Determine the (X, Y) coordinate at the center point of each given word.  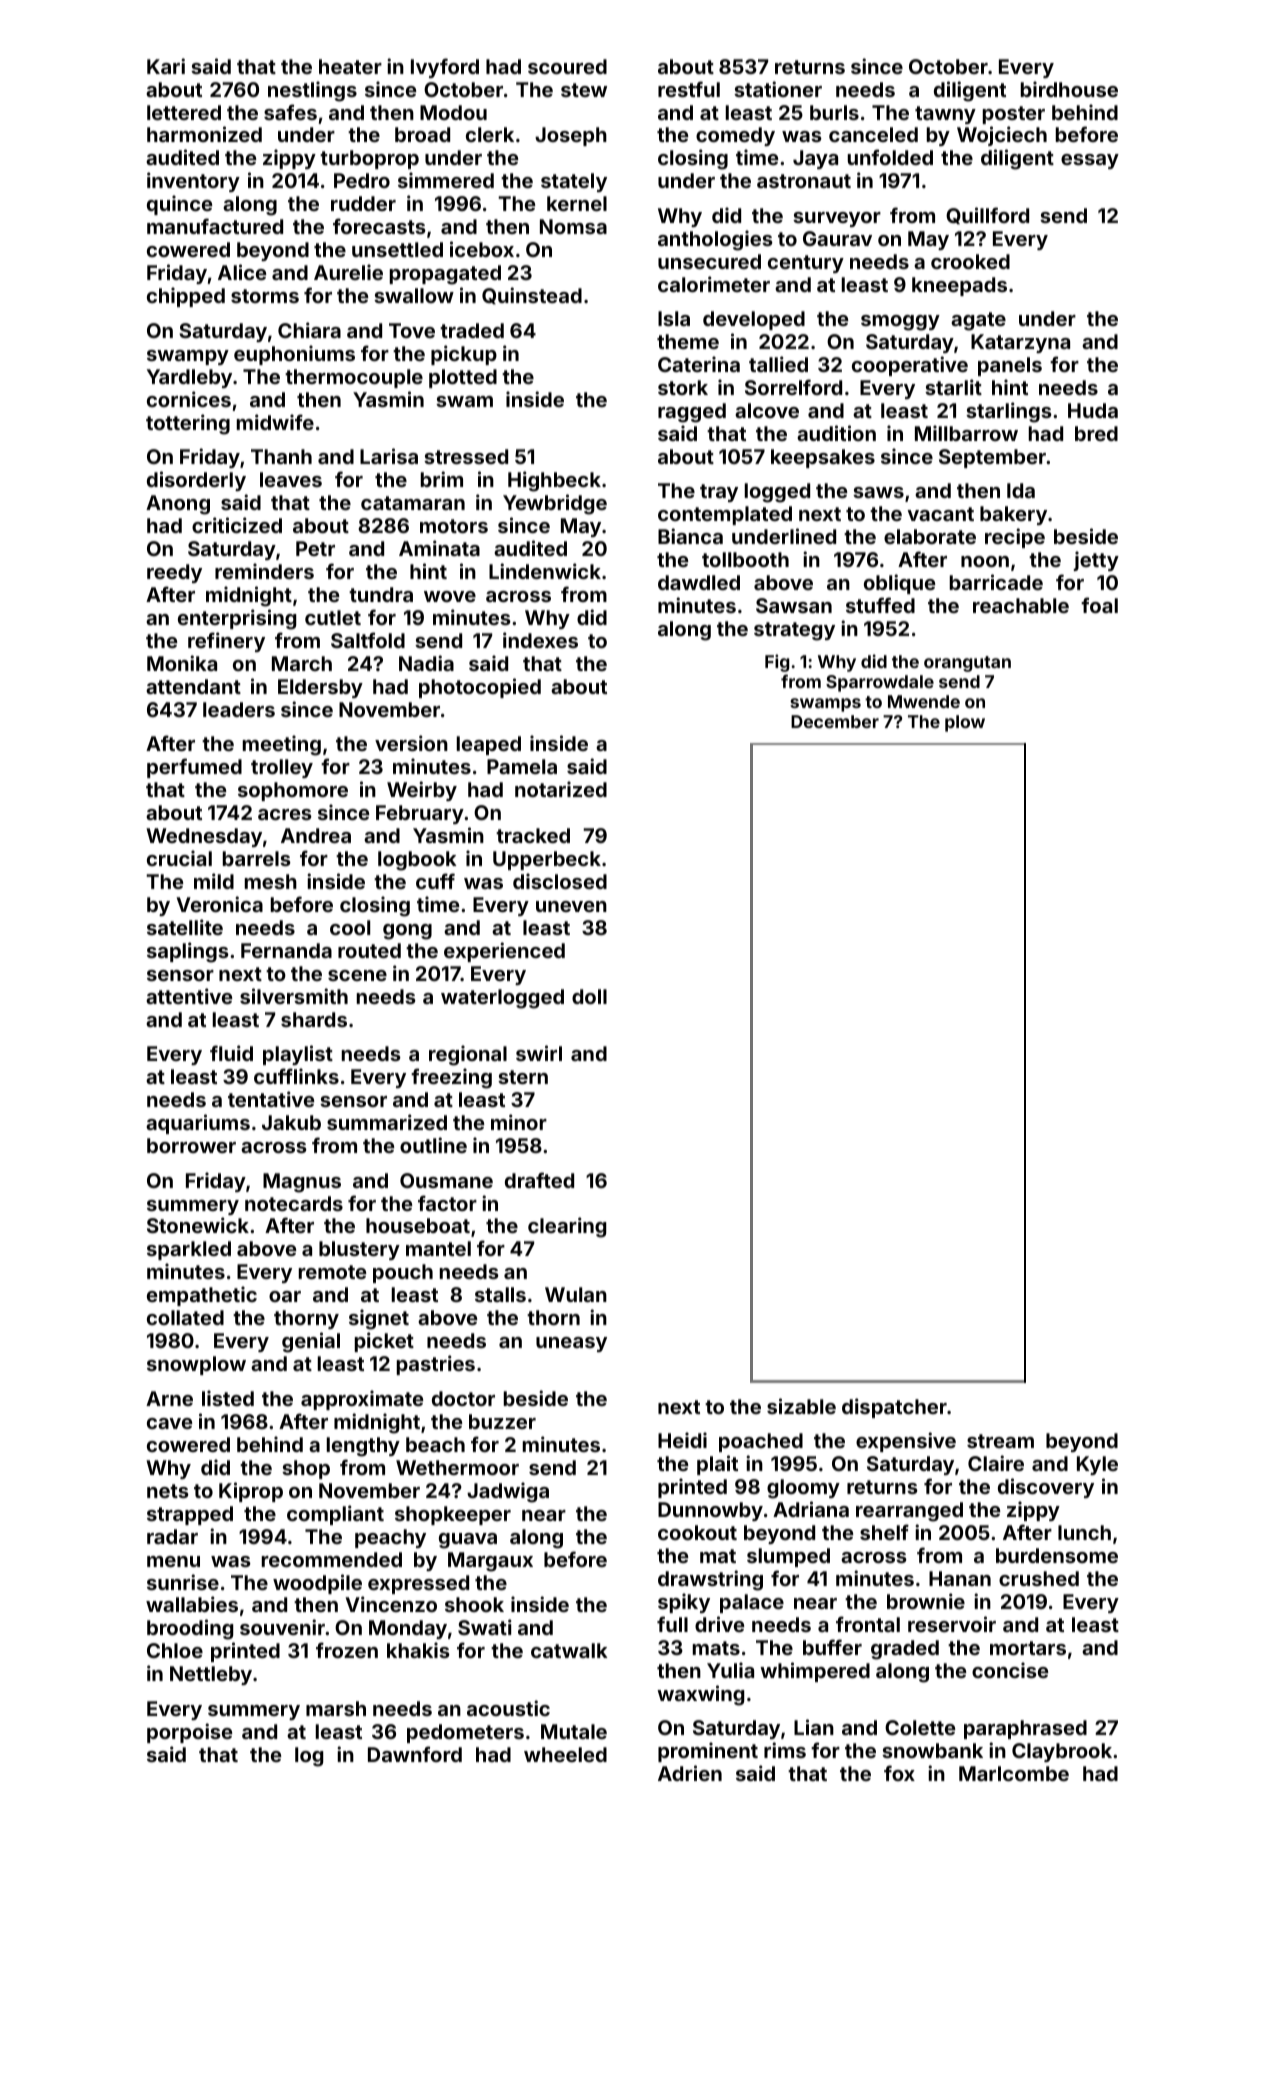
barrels (257, 858)
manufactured (215, 226)
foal (1099, 605)
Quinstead (532, 295)
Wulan (576, 1294)
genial (311, 1342)
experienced (504, 952)
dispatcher (894, 1408)
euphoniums (294, 355)
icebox (482, 249)
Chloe (175, 1650)
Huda (1093, 410)
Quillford (987, 215)
